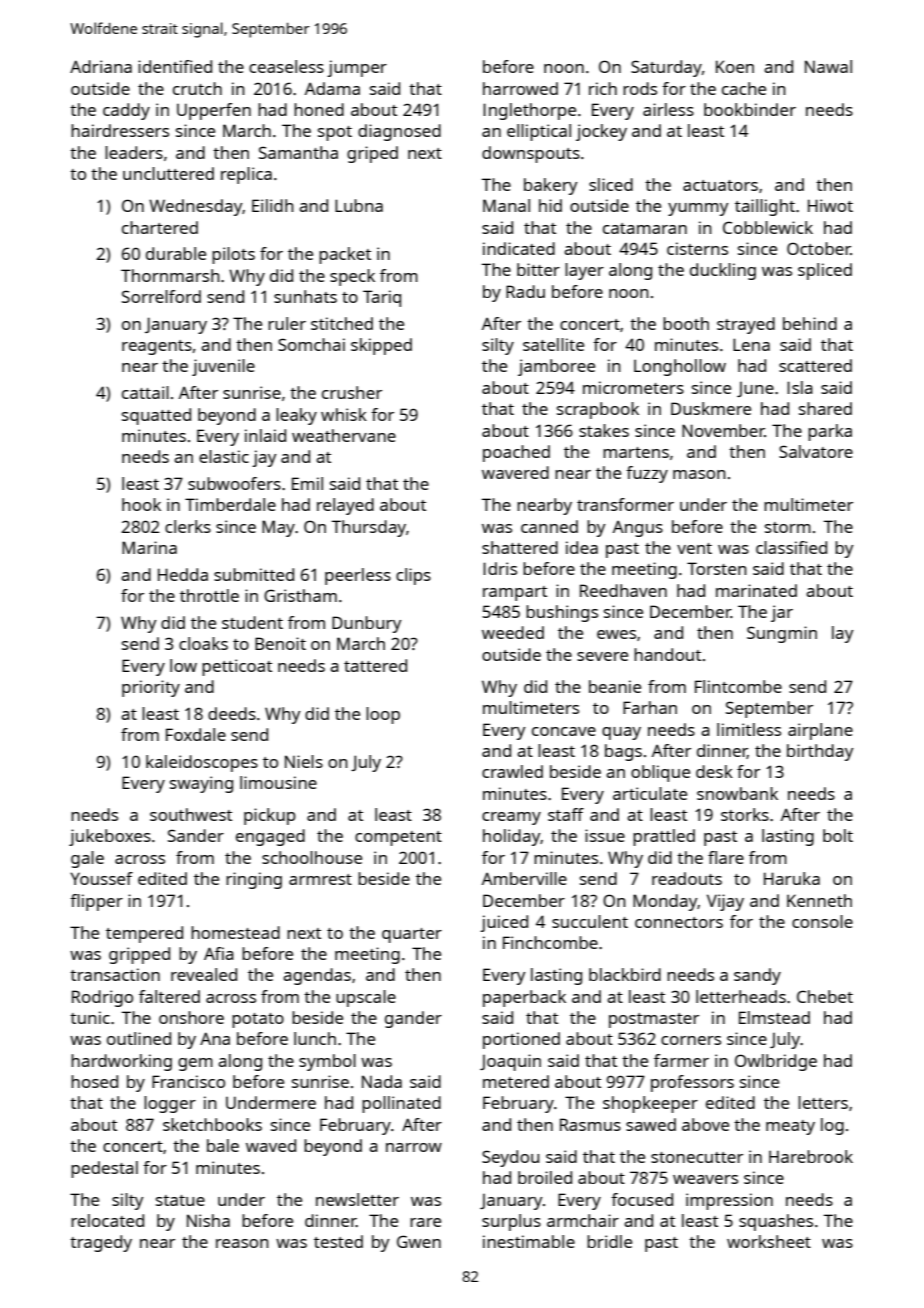 Image resolution: width=924 pixels, height=1308 pixels. Describe the element at coordinates (529, 1241) in the image. I see `inestimable` at that location.
